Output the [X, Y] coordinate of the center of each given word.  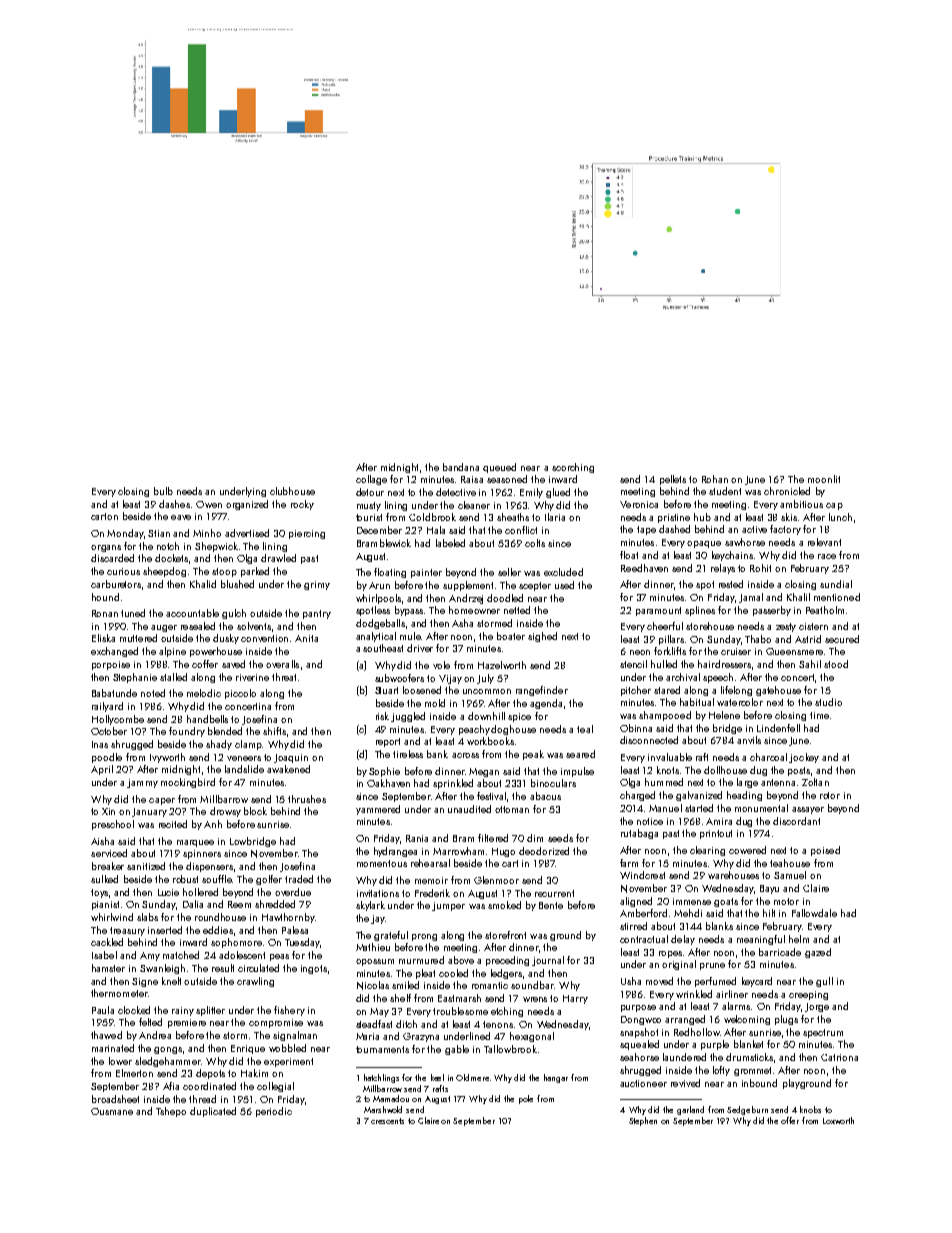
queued [499, 468]
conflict [521, 530]
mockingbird [188, 783]
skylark [370, 906]
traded [299, 879]
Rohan [715, 479]
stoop [224, 572]
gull [824, 982]
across [465, 755]
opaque [704, 544]
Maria [367, 1036]
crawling [255, 982]
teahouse [790, 863]
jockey [804, 758]
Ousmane [112, 1111]
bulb [163, 491]
